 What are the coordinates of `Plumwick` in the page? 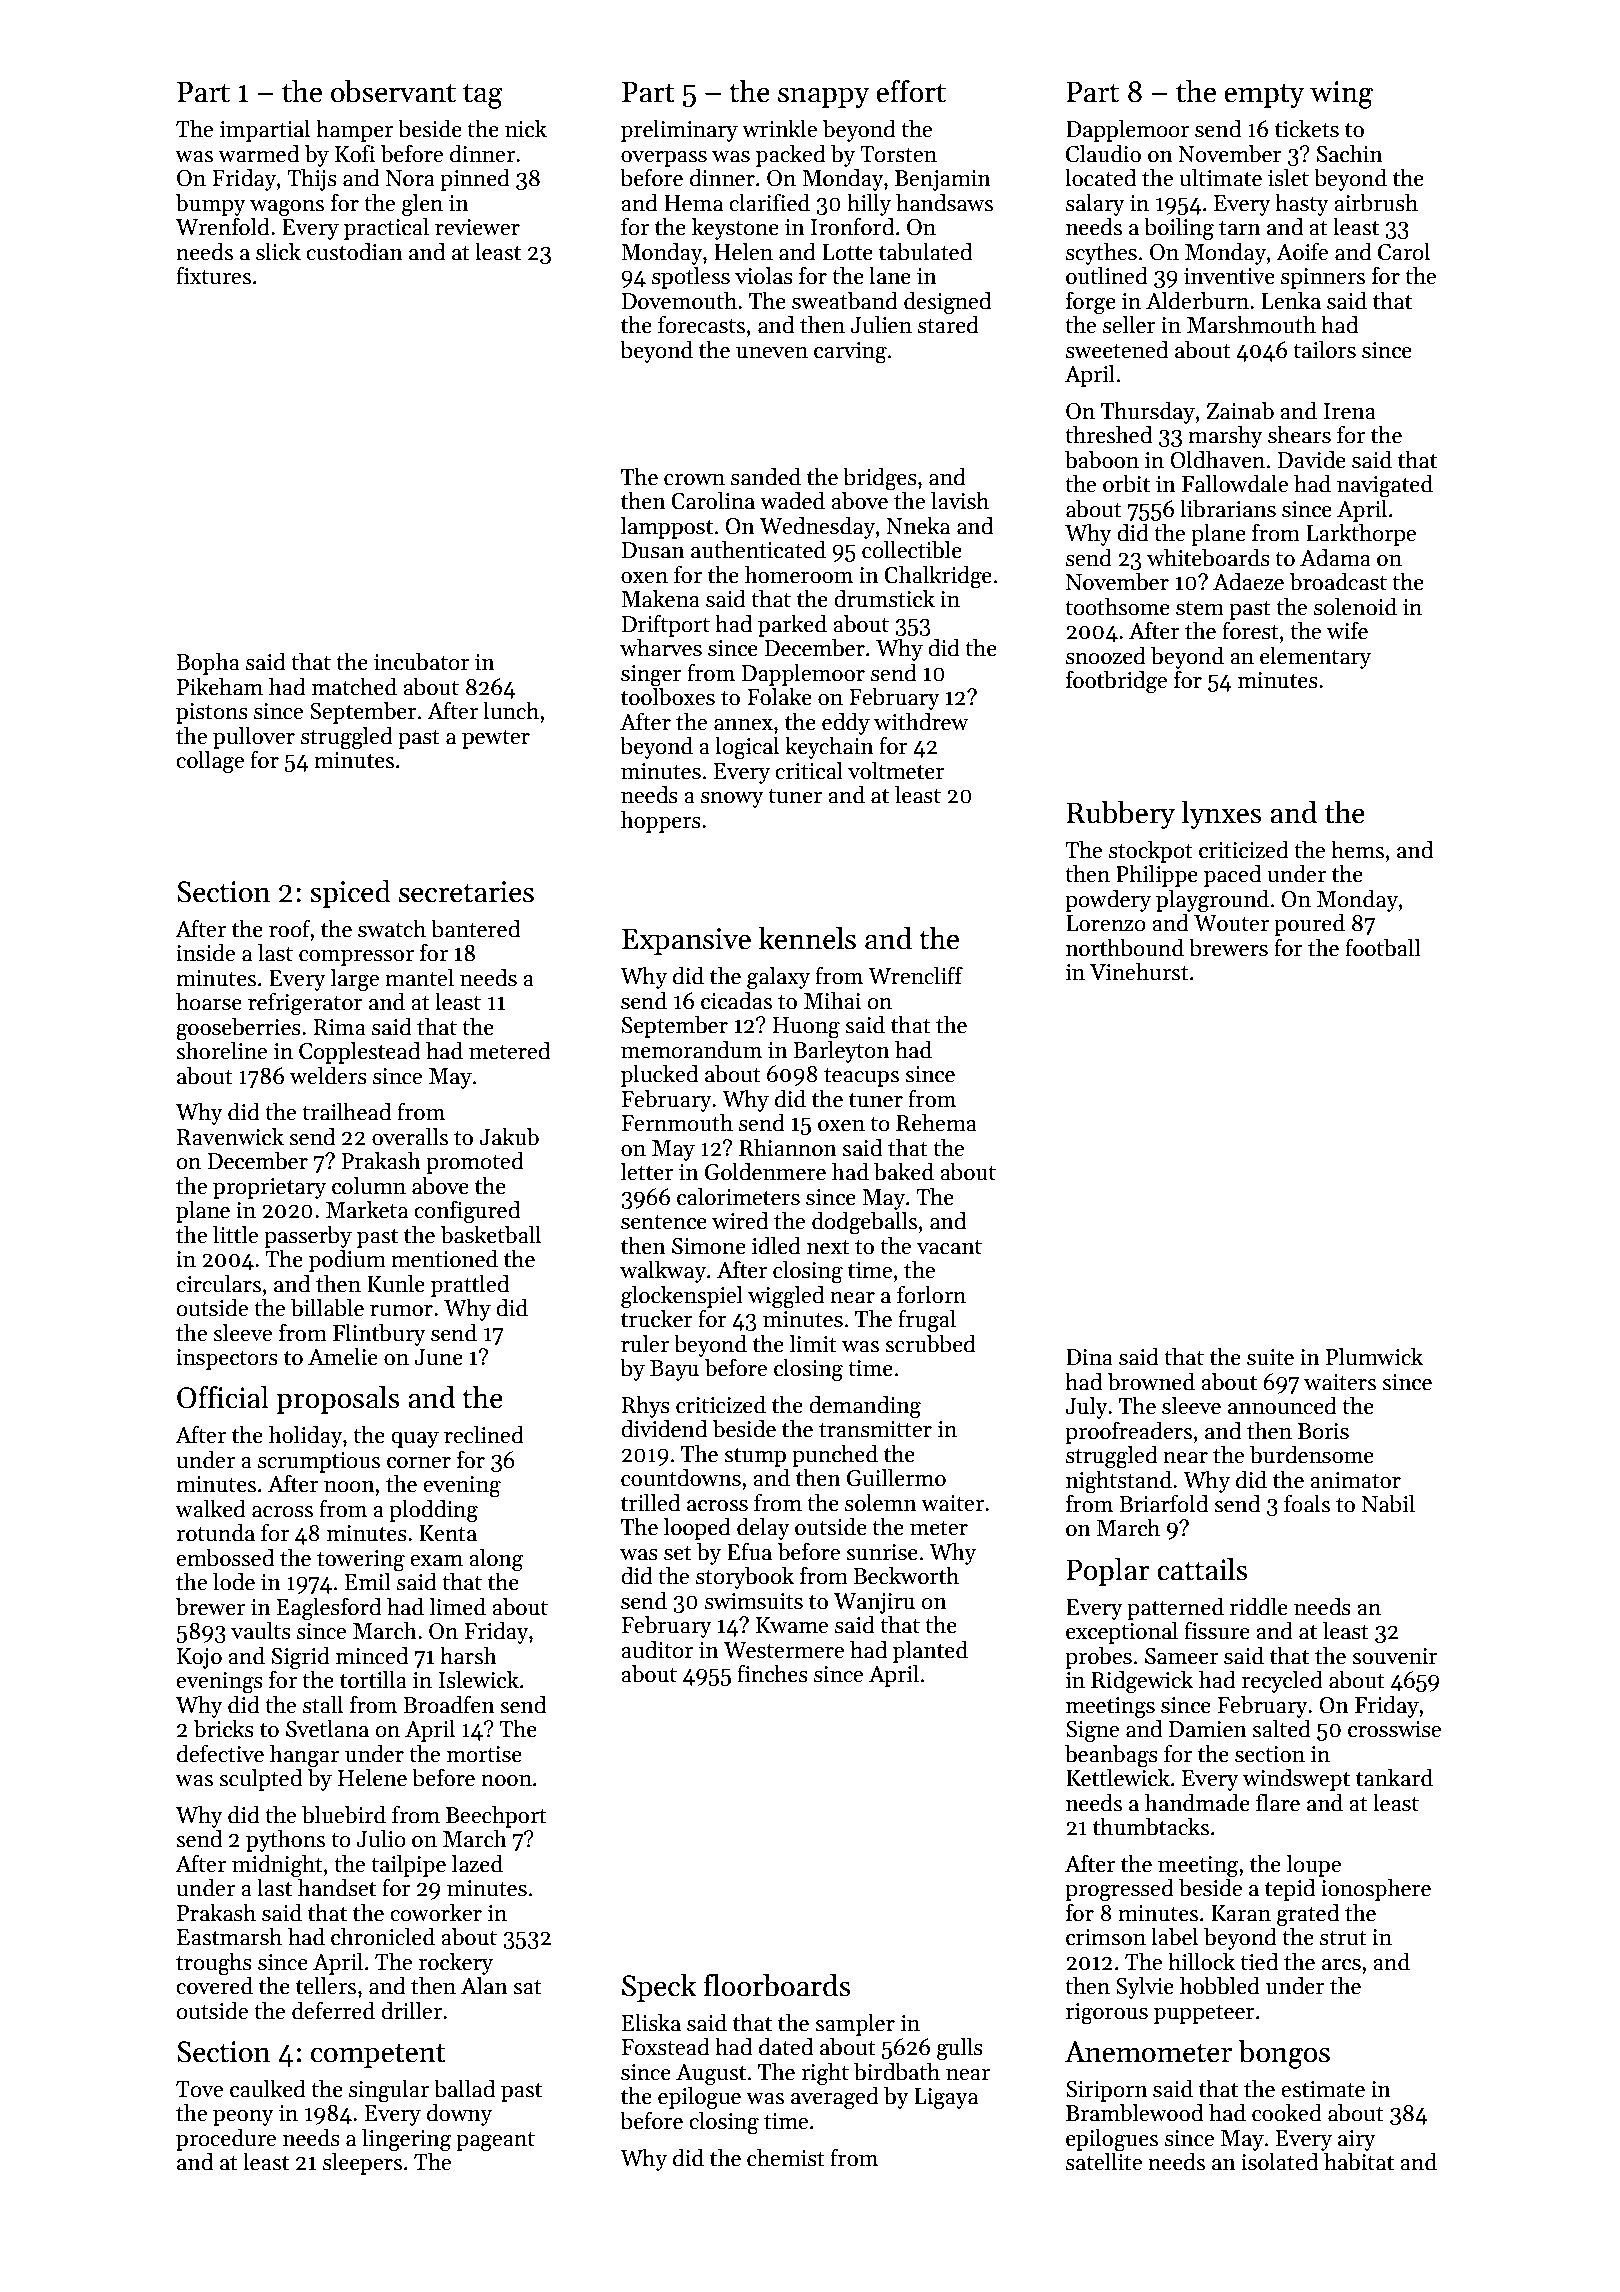 It's located at (1374, 1357).
